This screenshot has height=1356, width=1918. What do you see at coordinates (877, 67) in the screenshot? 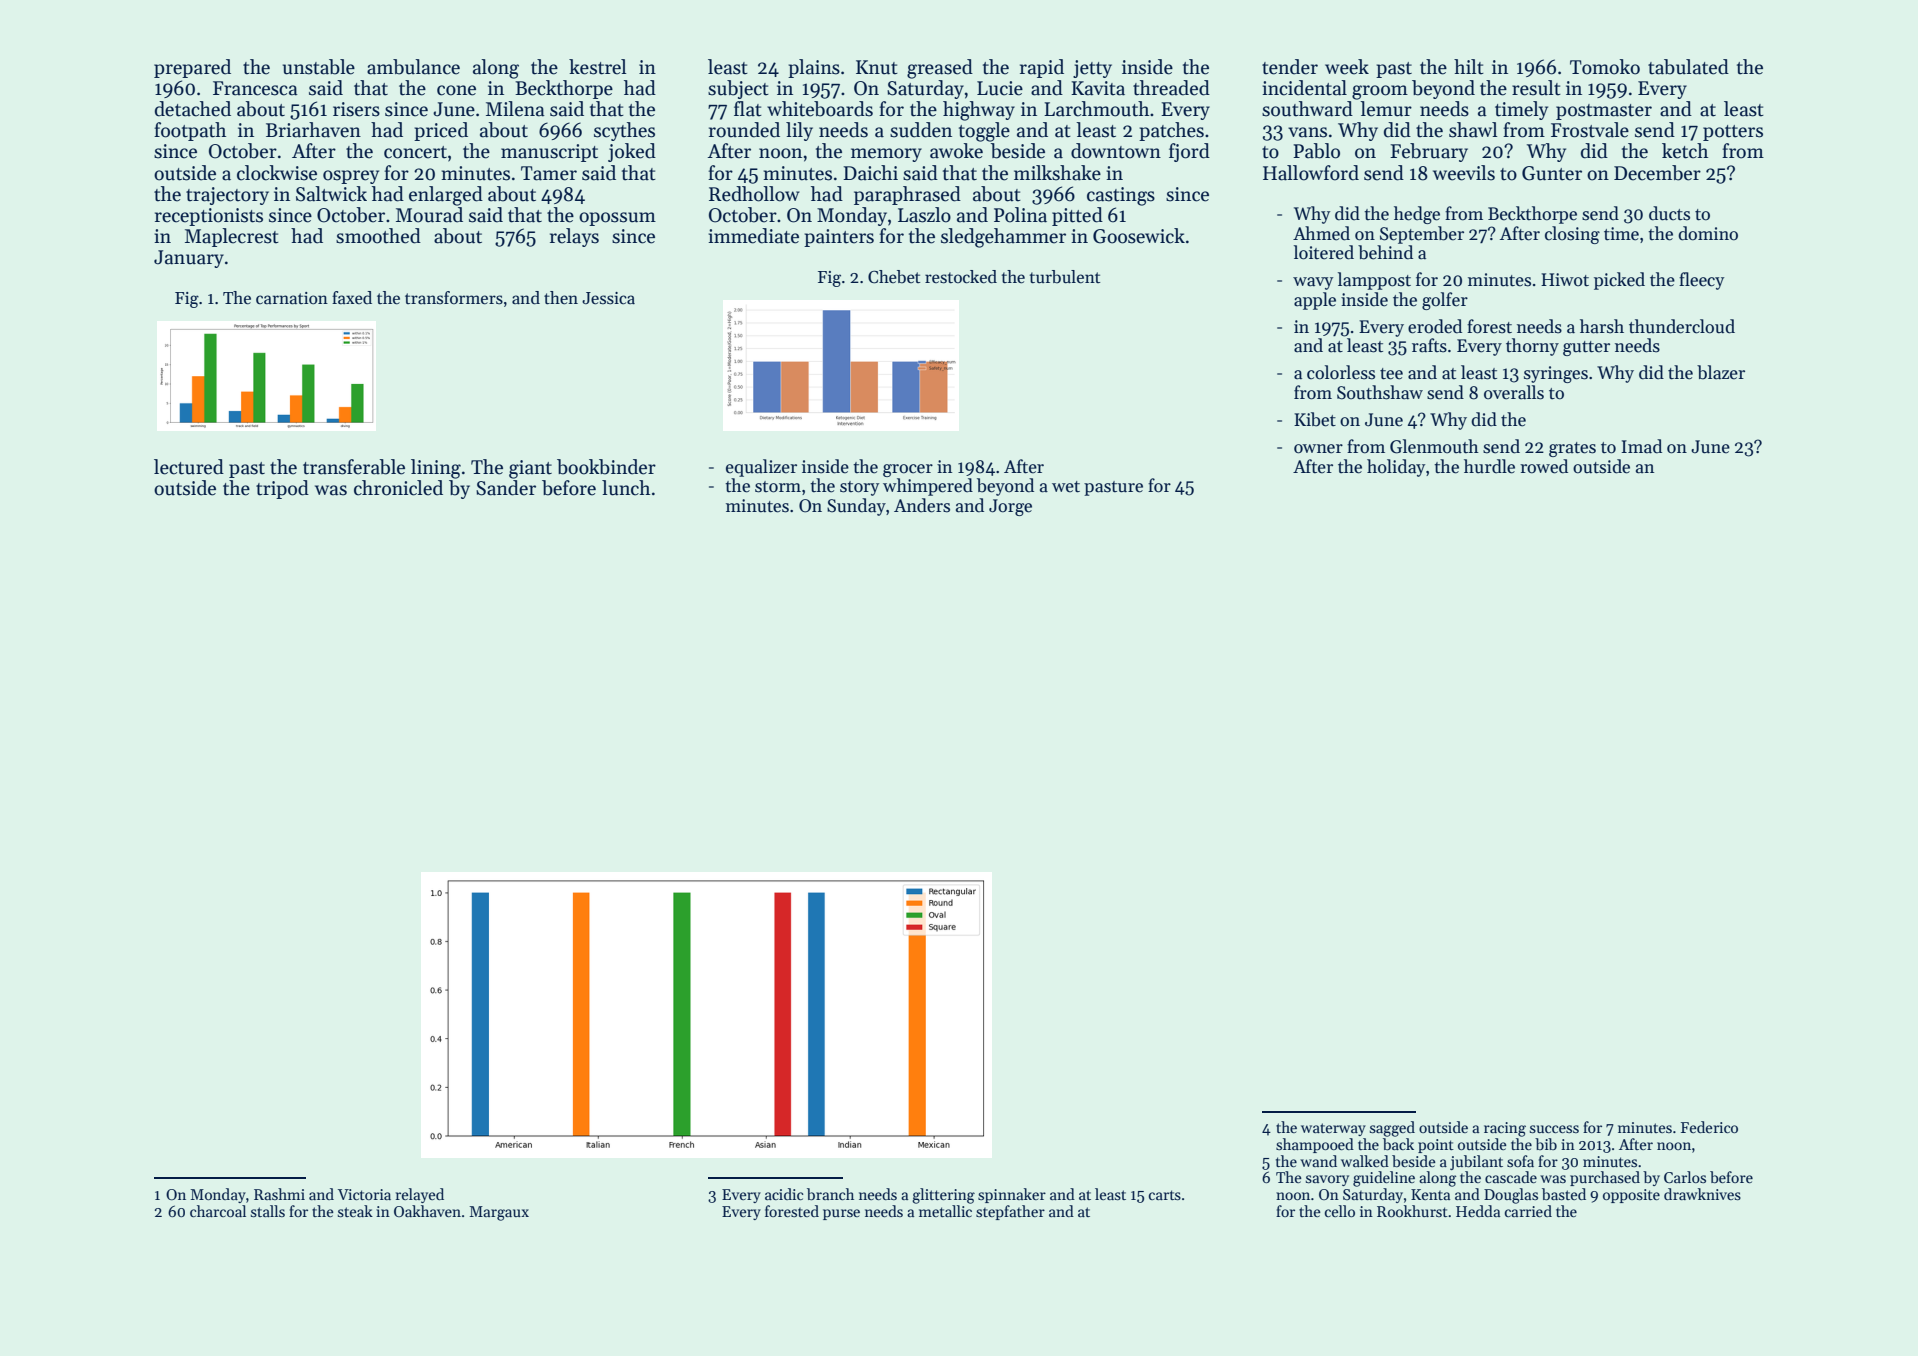
I see `Knut` at bounding box center [877, 67].
